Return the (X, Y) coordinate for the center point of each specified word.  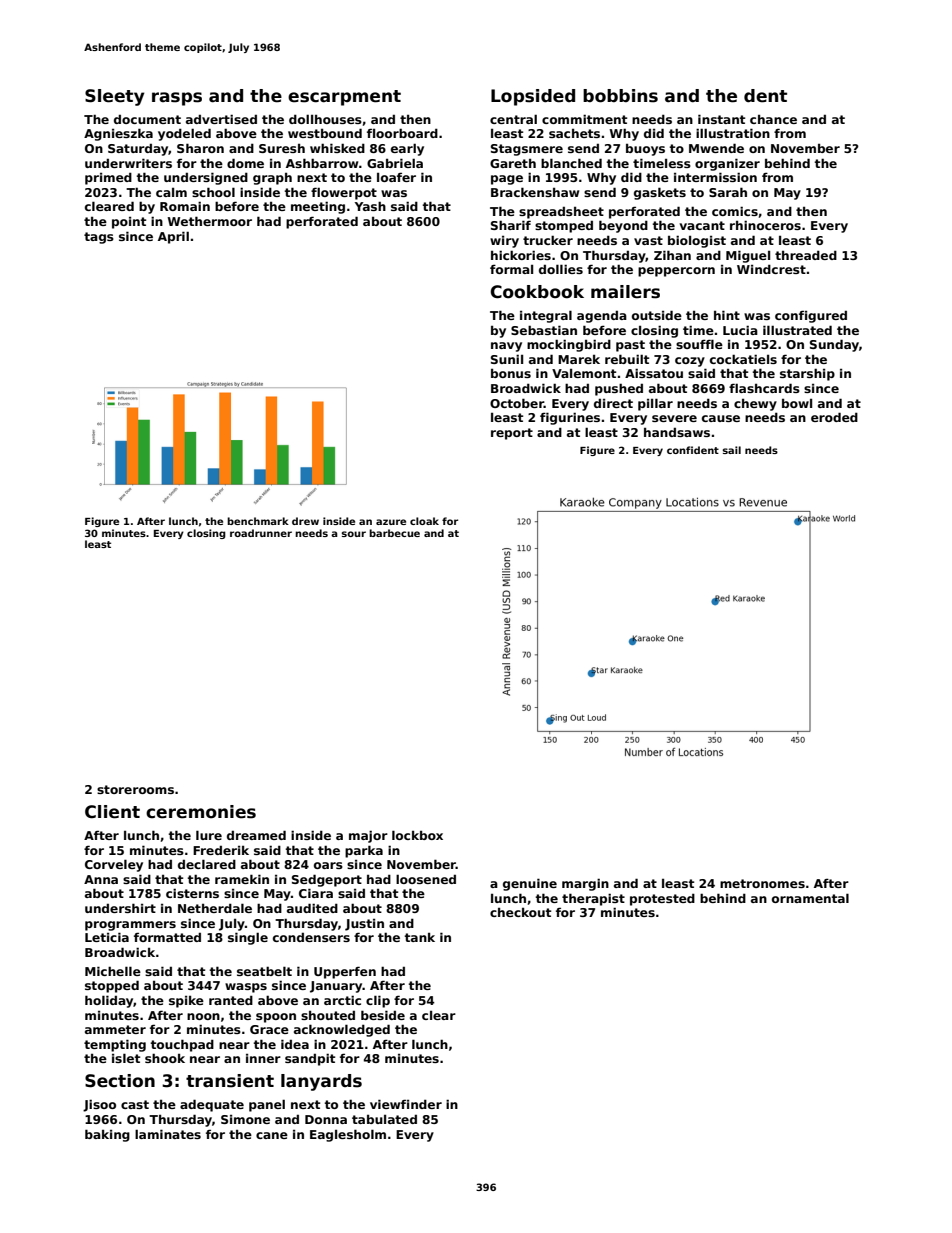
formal (511, 269)
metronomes (762, 883)
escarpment (344, 98)
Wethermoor (209, 221)
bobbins (620, 96)
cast (135, 1104)
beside (383, 1015)
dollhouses (325, 119)
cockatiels (743, 359)
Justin (364, 925)
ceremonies (201, 812)
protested (662, 899)
